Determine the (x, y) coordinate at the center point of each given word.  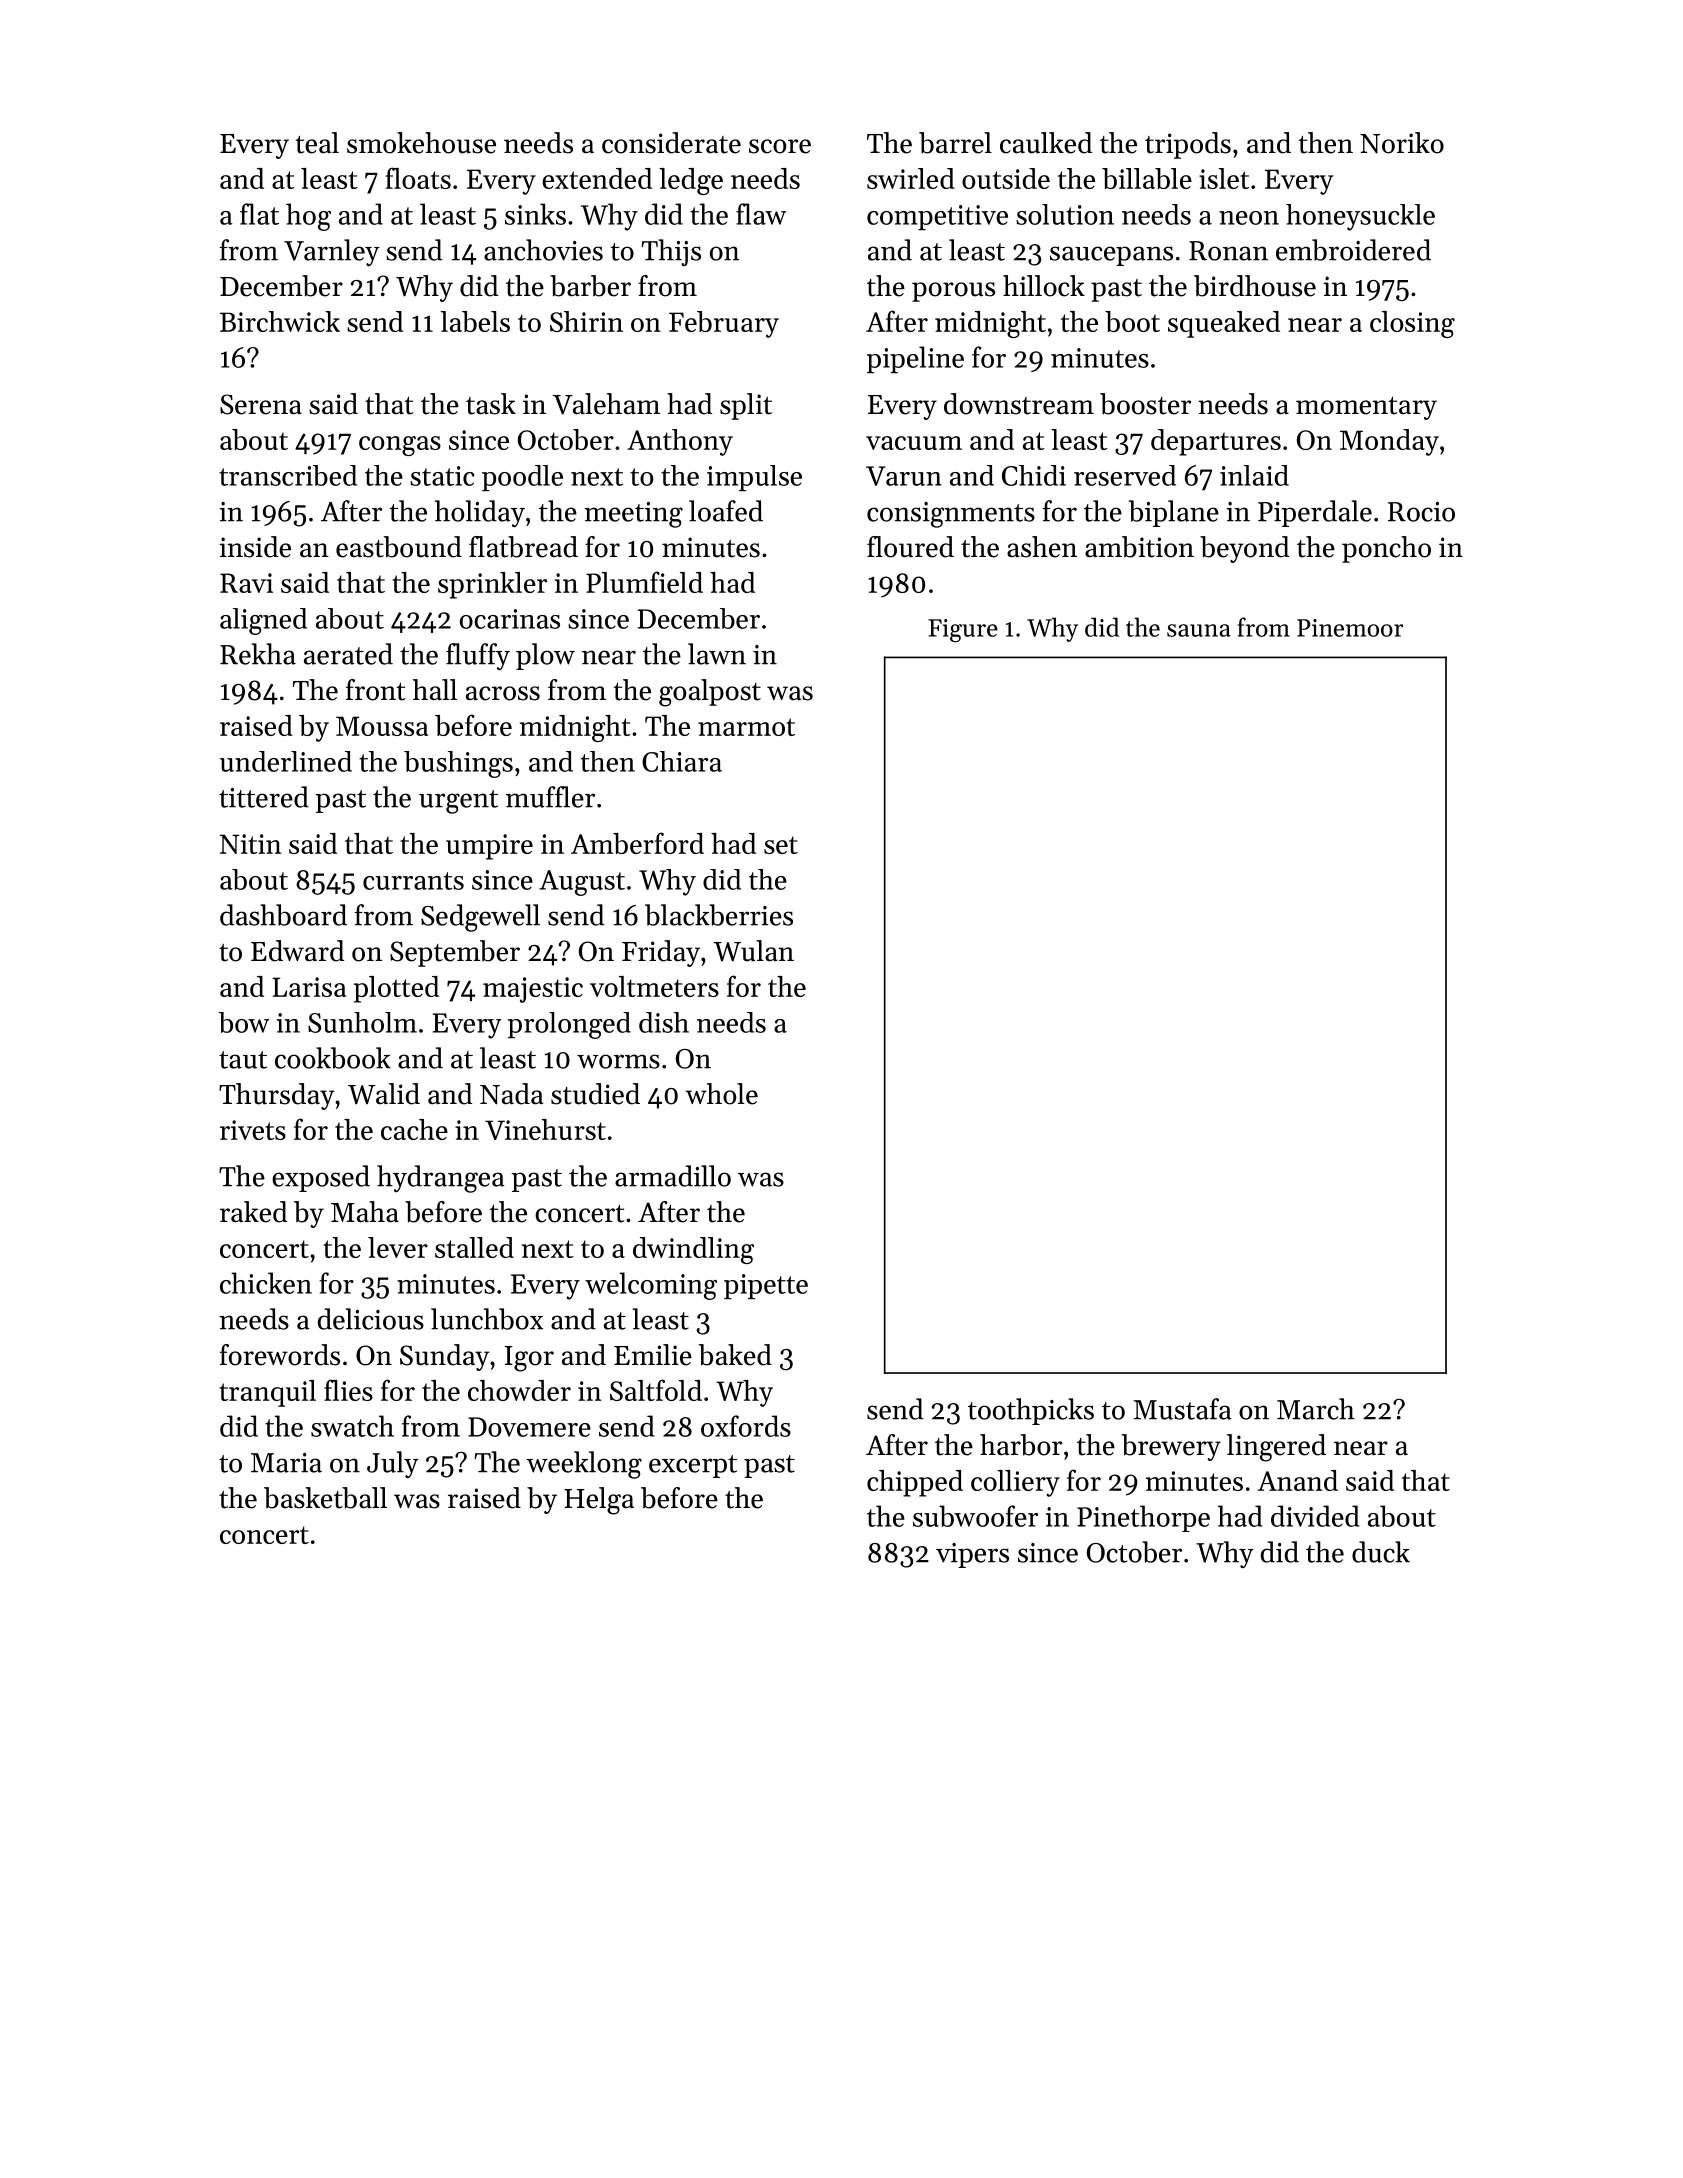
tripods (1188, 145)
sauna (1199, 630)
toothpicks (1031, 1411)
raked (253, 1212)
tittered (264, 797)
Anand (1298, 1480)
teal (317, 143)
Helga (599, 1501)
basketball (325, 1498)
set (781, 845)
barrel (955, 143)
